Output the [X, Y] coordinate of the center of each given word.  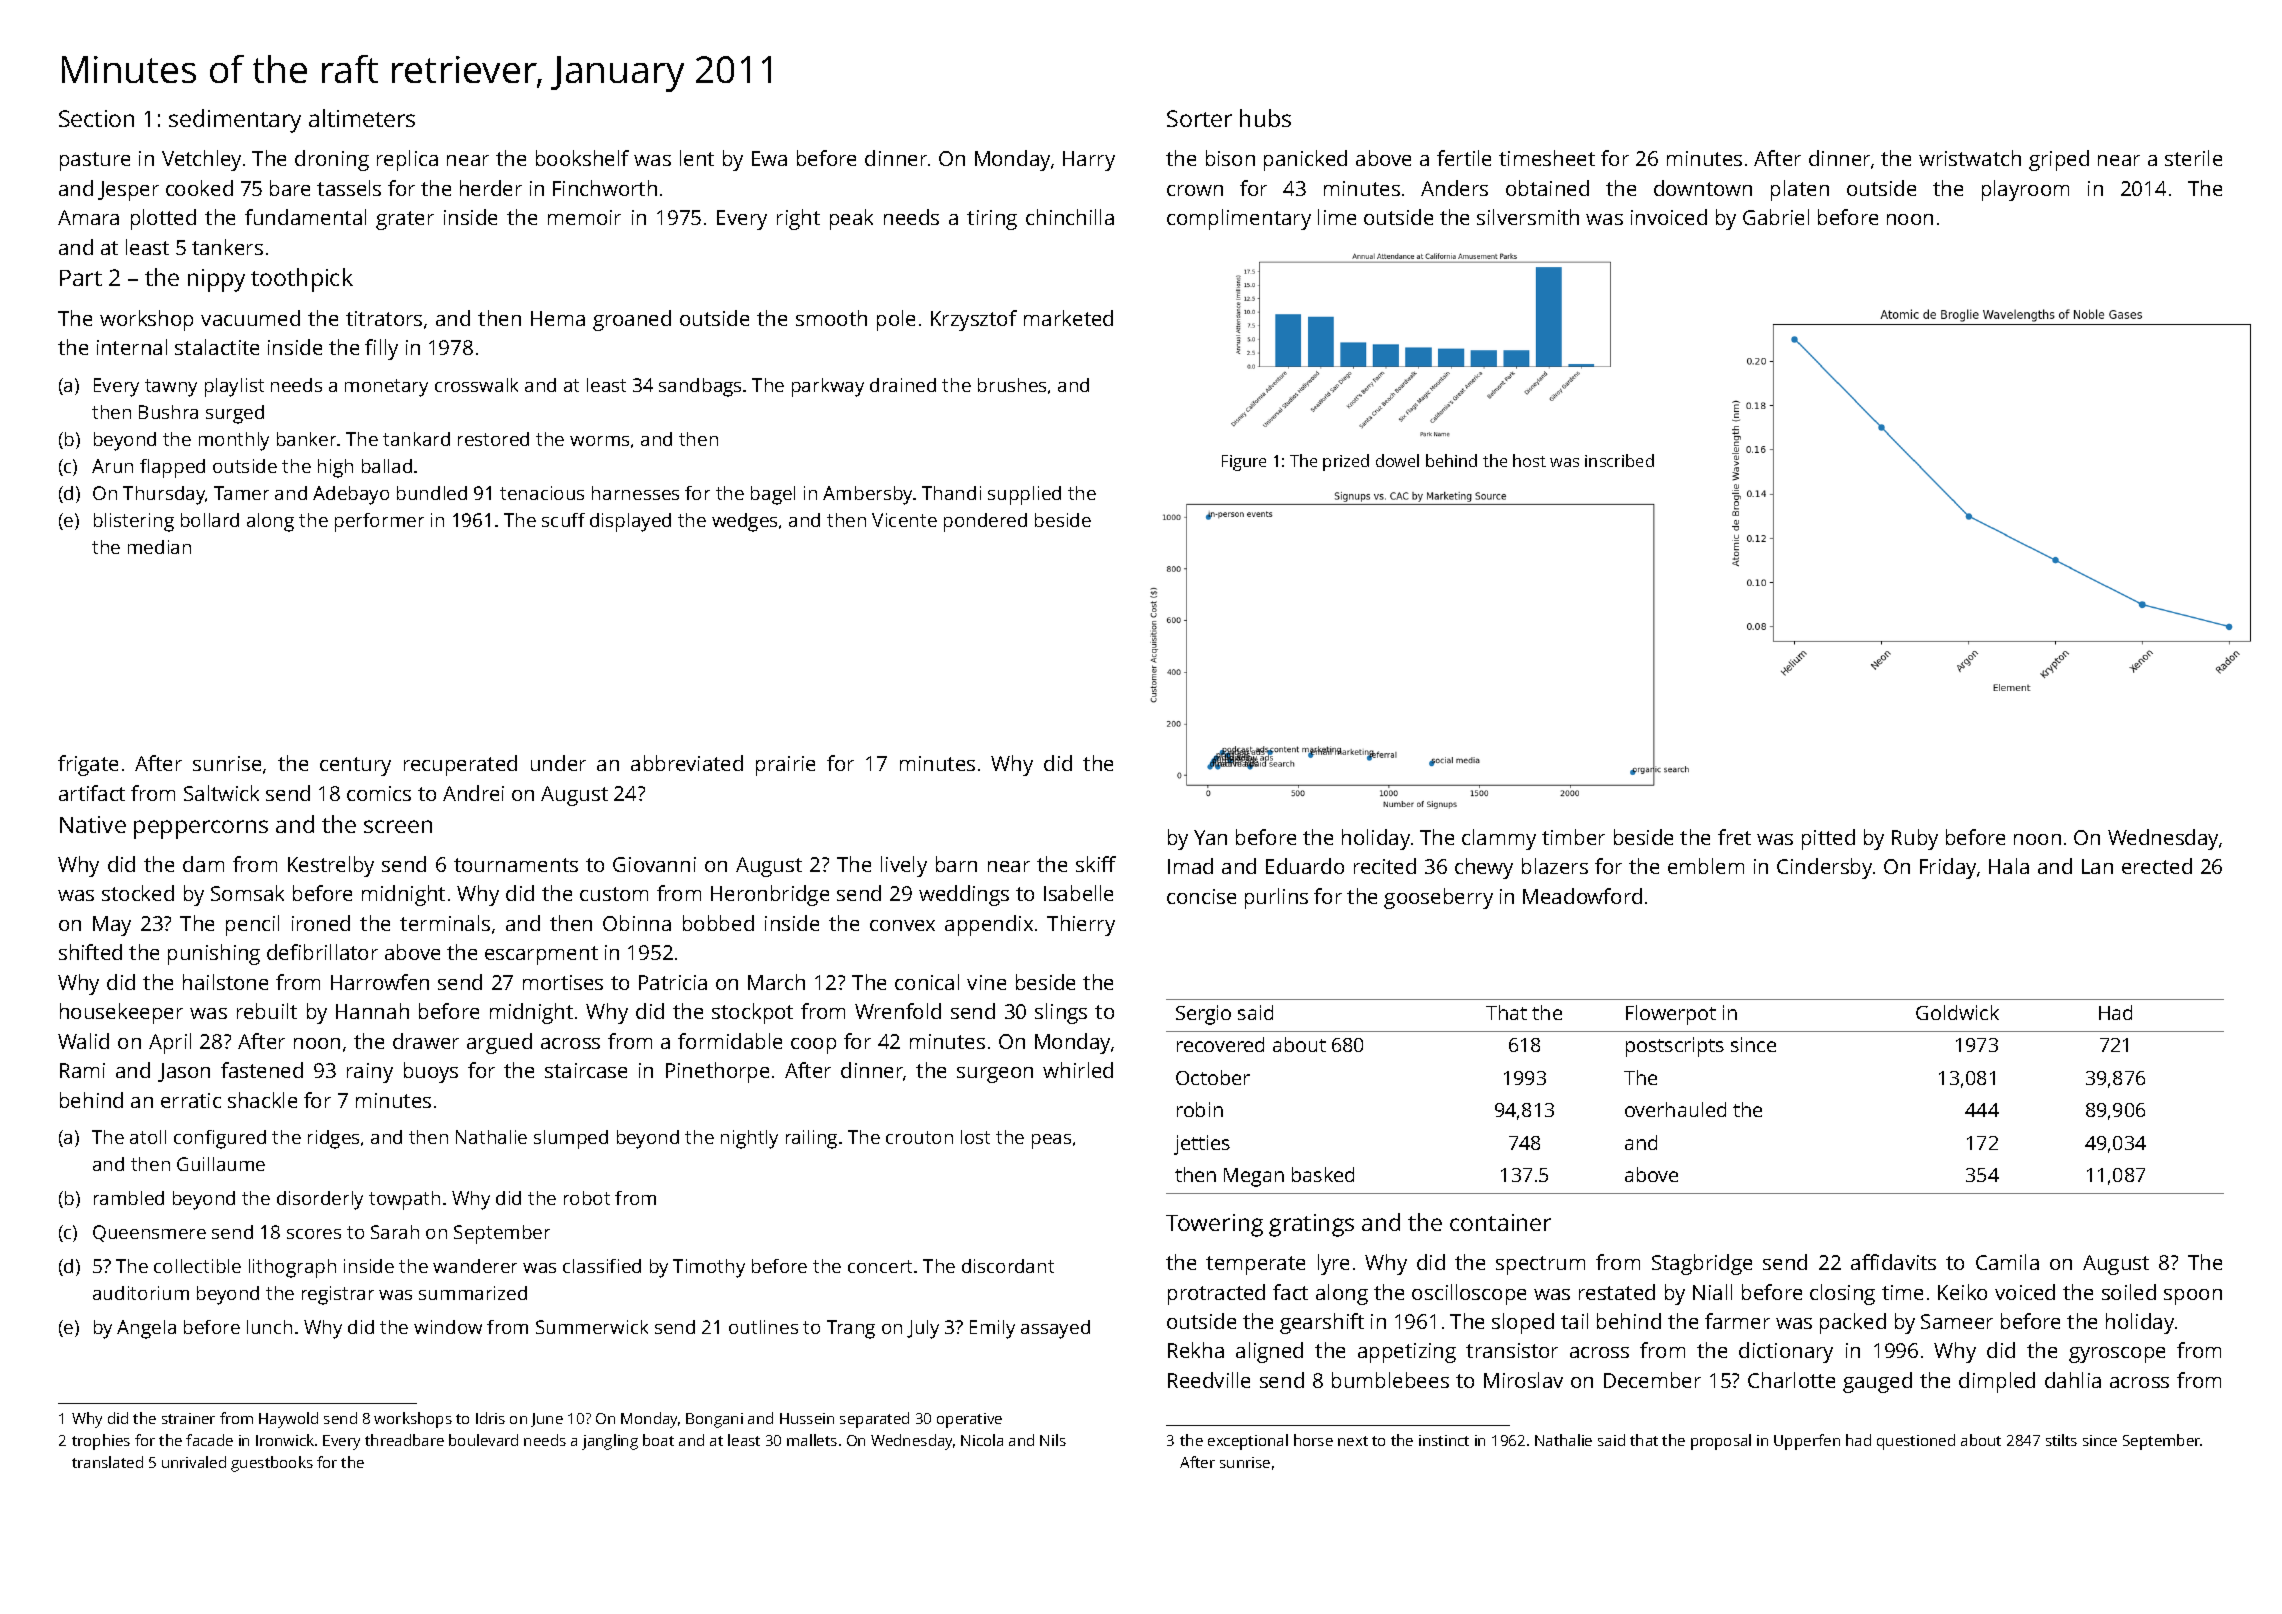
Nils [1053, 1440]
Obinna [637, 923]
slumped [571, 1139]
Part [81, 278]
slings [1061, 1013]
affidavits [1893, 1262]
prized [1346, 462]
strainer [188, 1418]
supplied [1024, 495]
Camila [2007, 1262]
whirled [1078, 1070]
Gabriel [1776, 217]
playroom [2025, 190]
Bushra [168, 412]
